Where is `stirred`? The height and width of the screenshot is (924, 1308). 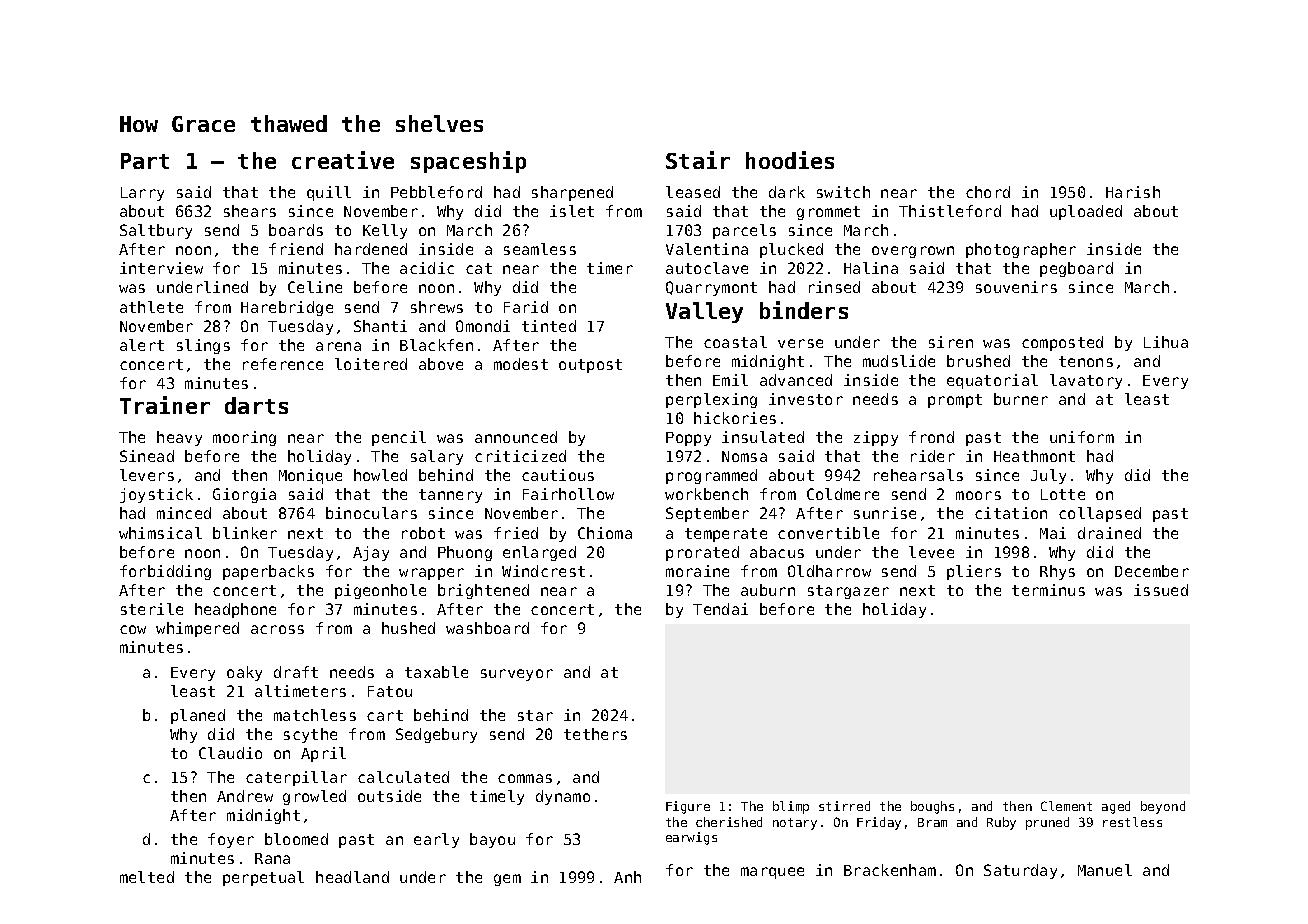
stirred is located at coordinates (844, 806).
